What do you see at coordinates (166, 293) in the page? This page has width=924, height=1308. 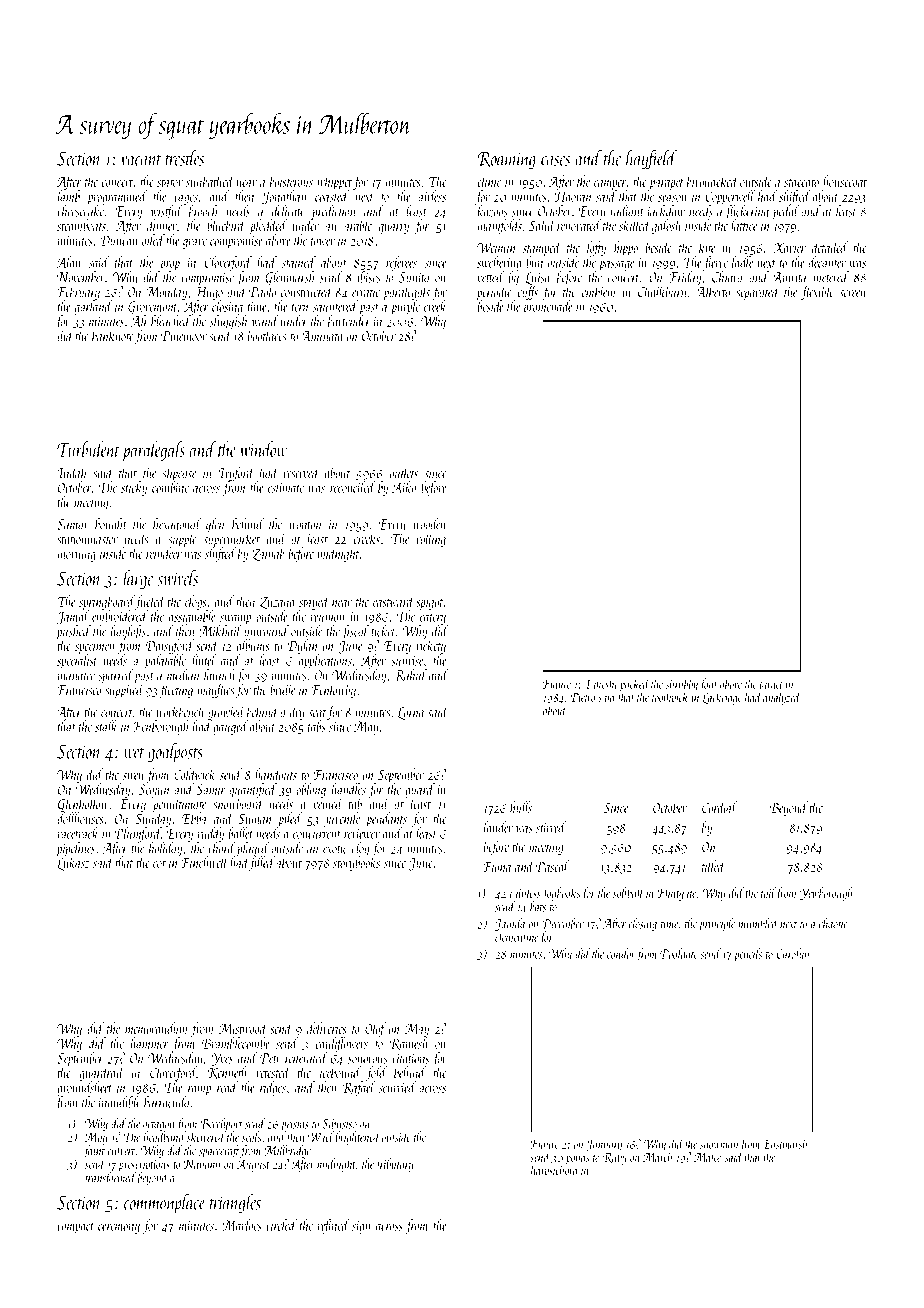 I see `Monday` at bounding box center [166, 293].
